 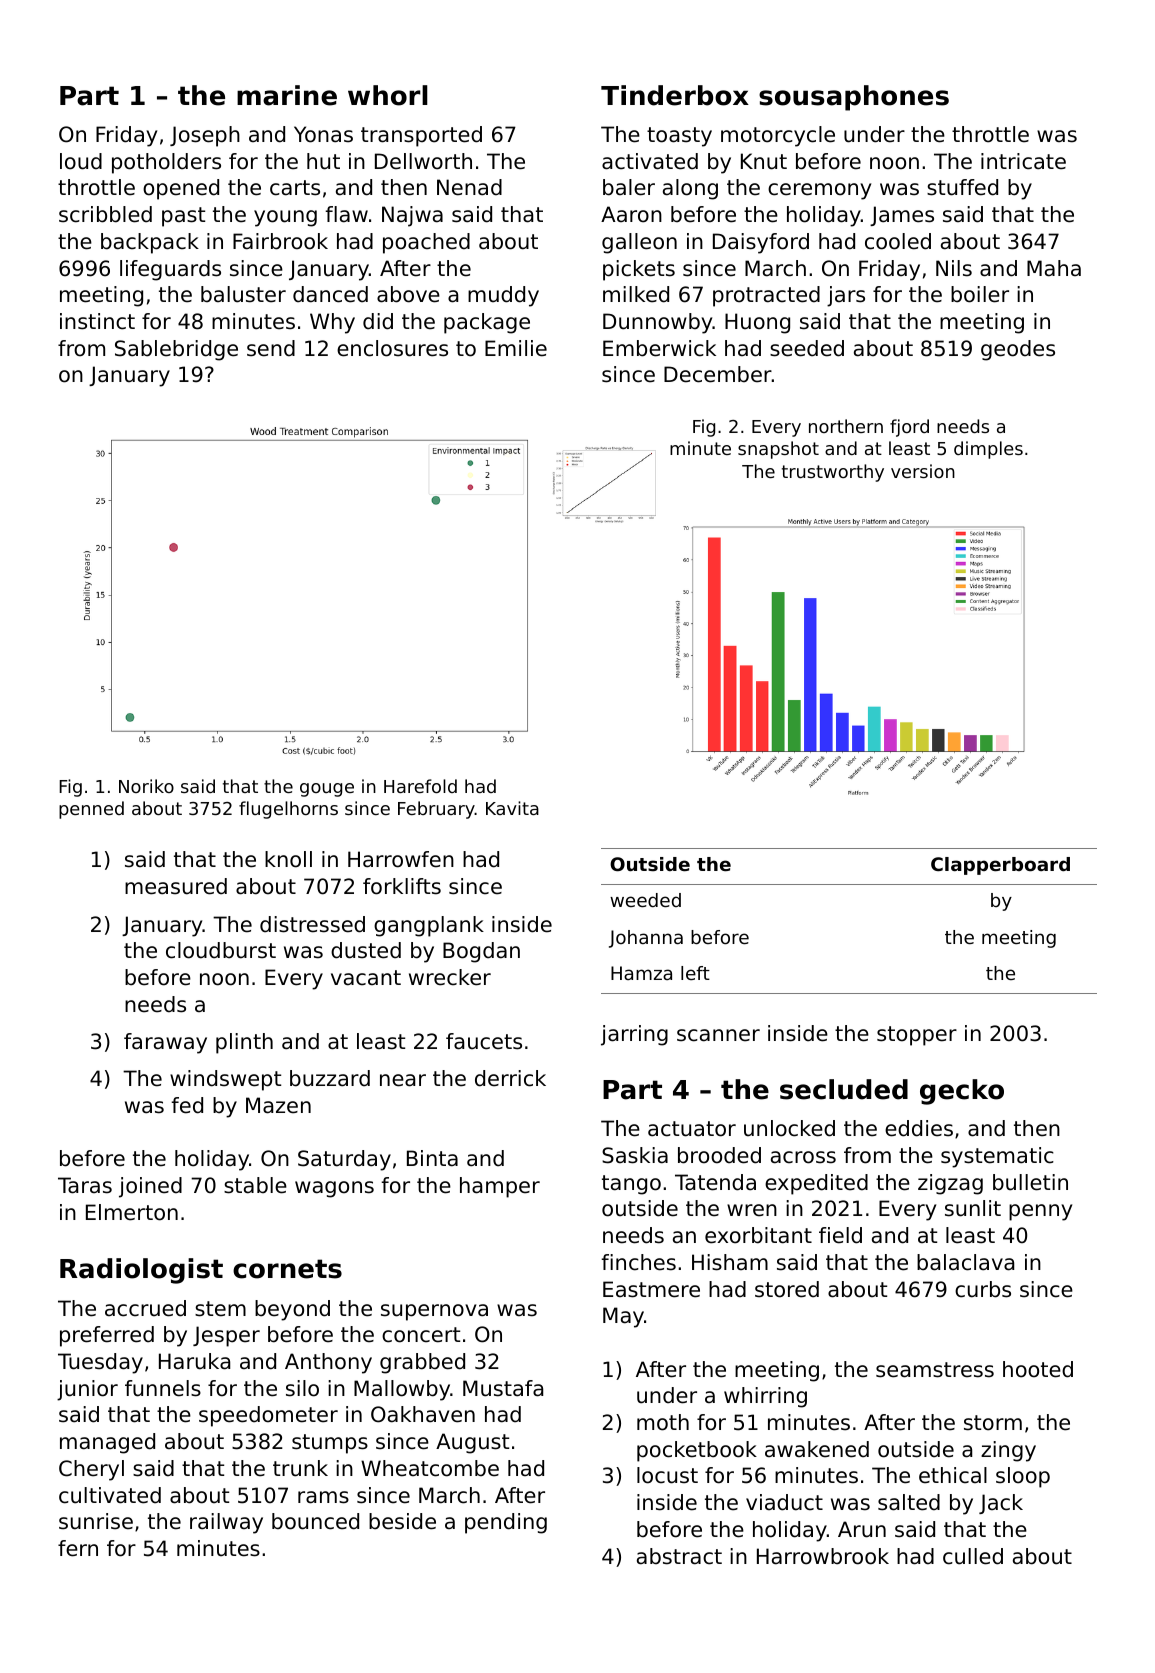 I want to click on speedometer, so click(x=268, y=1416).
